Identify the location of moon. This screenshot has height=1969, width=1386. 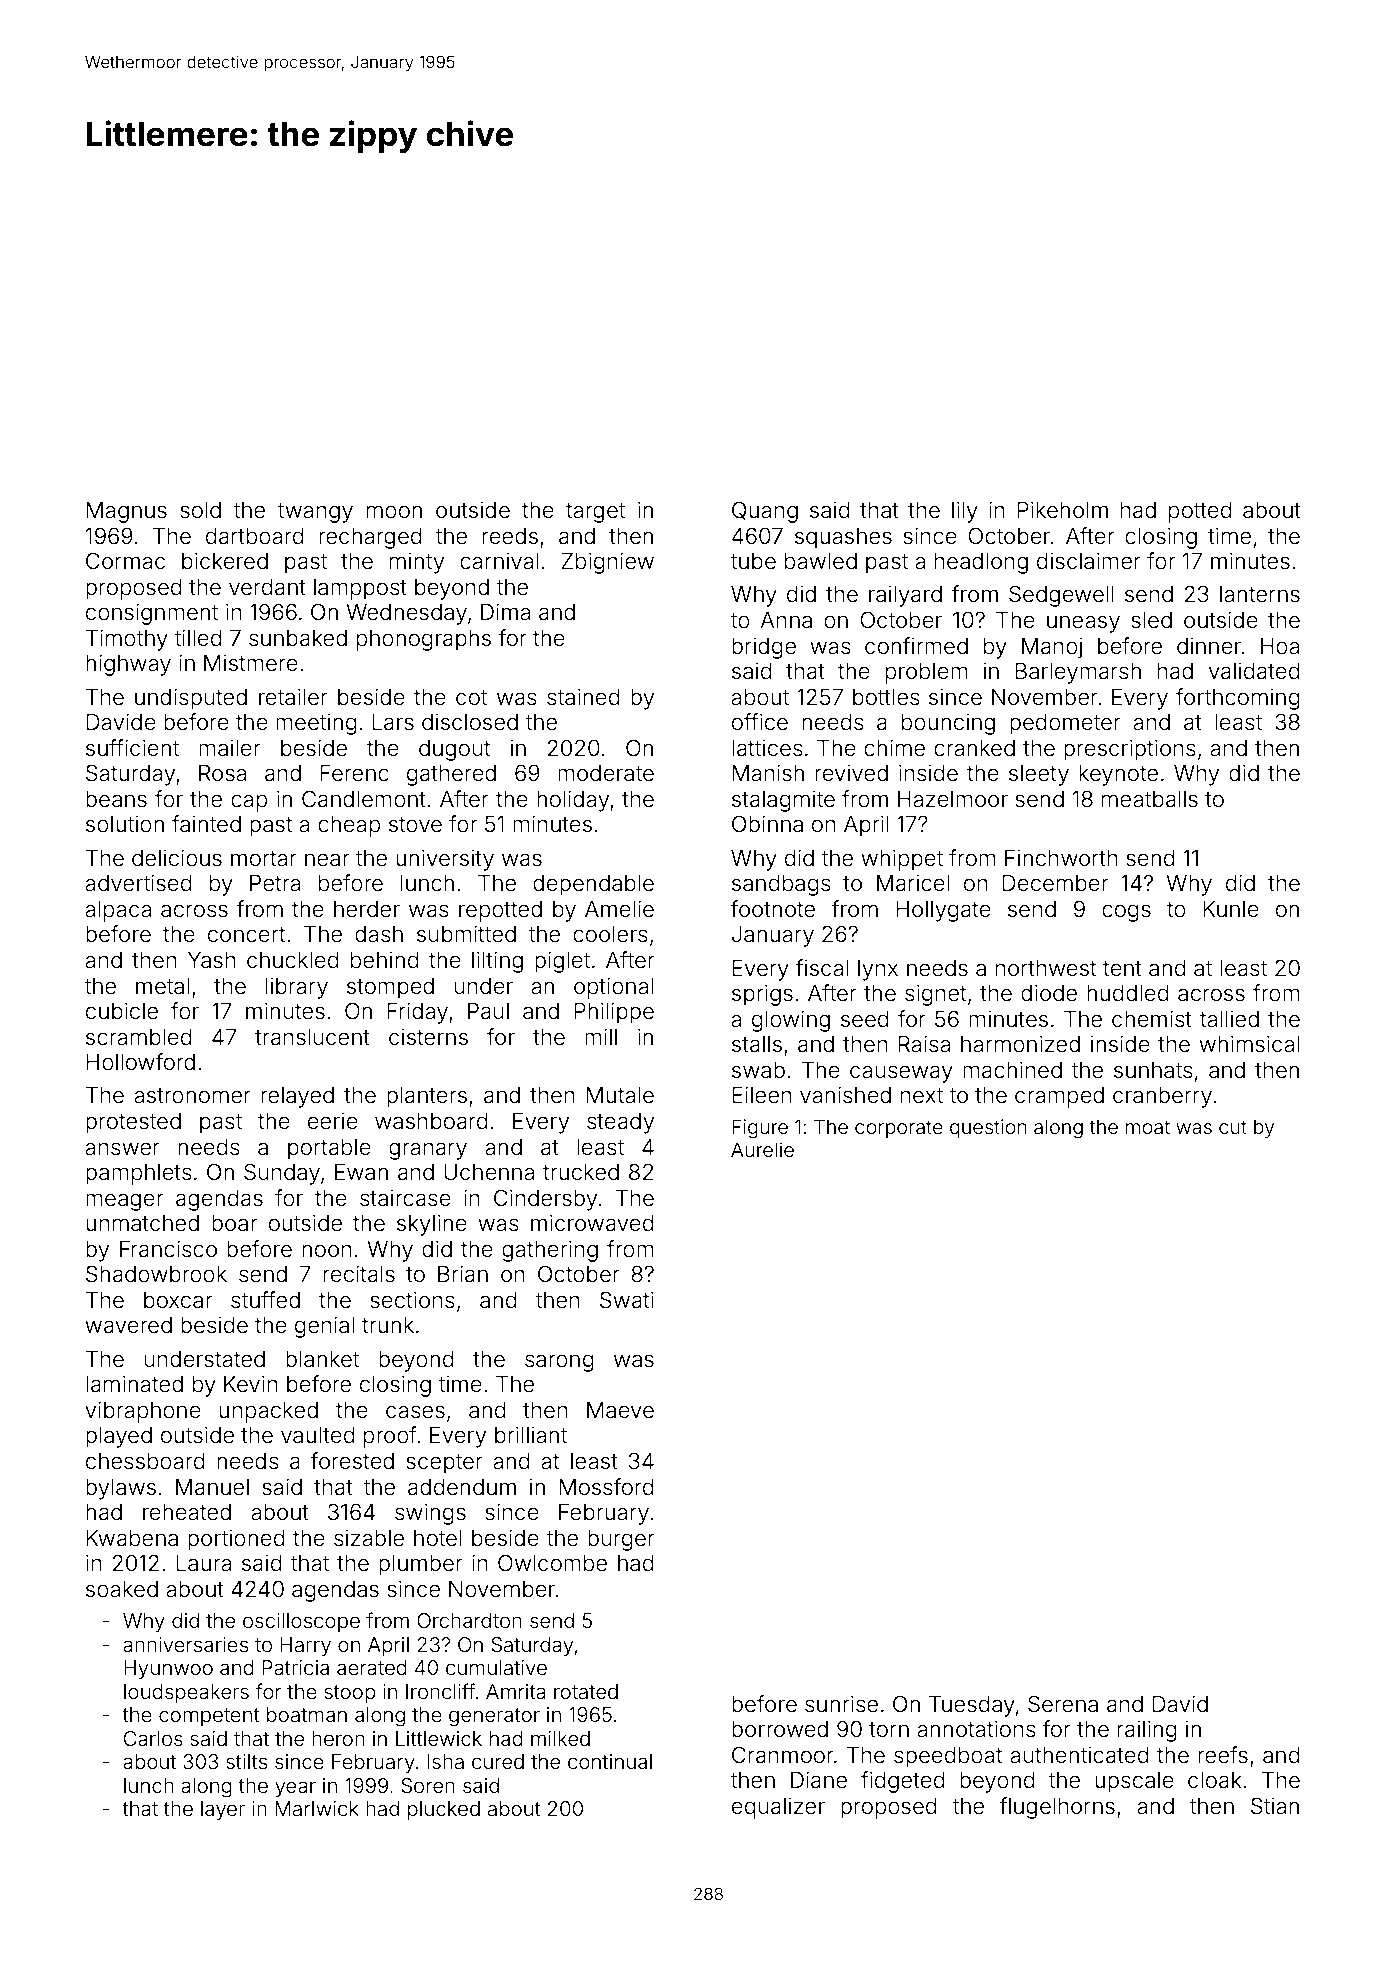
(394, 512).
